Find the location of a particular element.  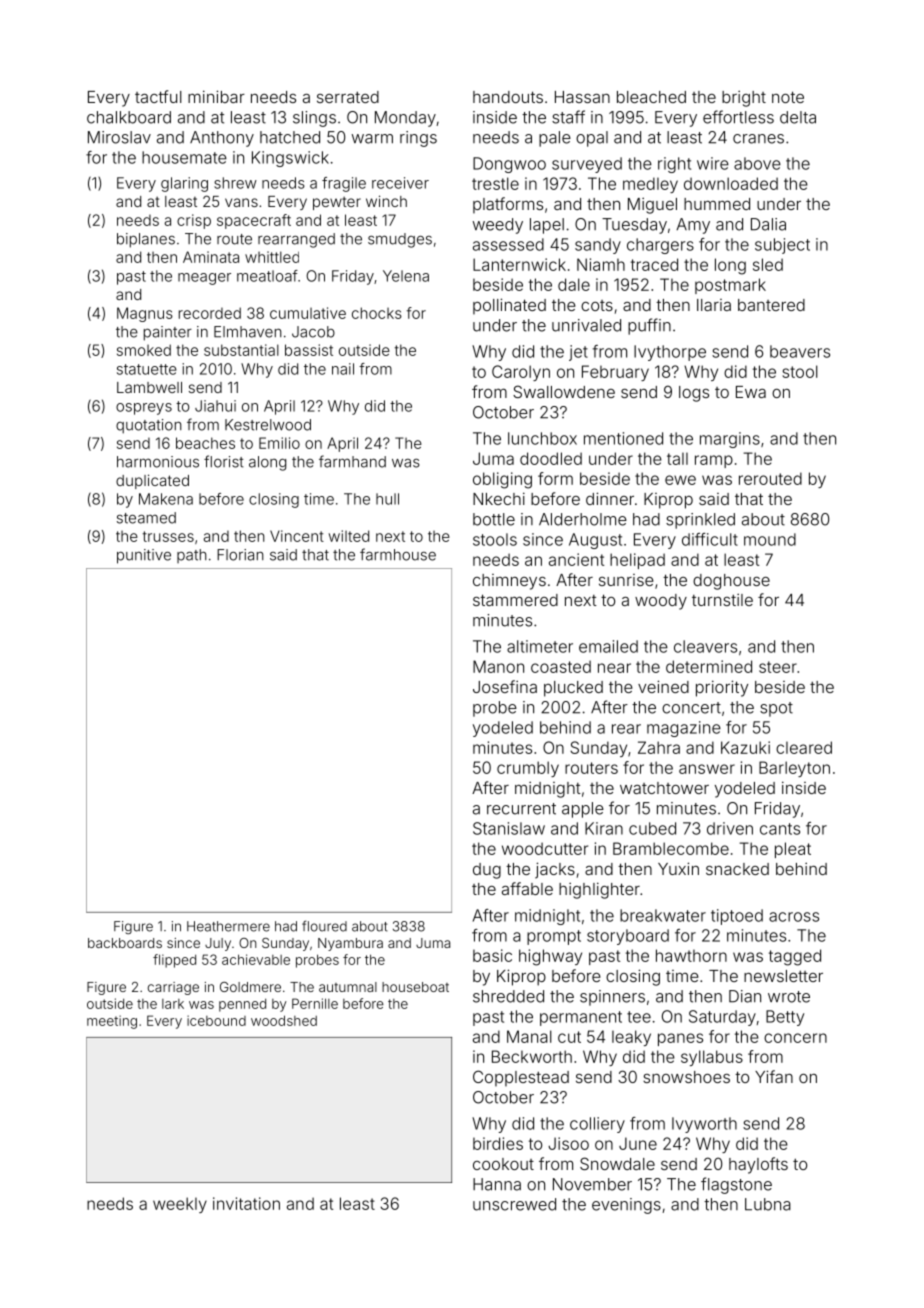

Heathermere is located at coordinates (228, 926).
